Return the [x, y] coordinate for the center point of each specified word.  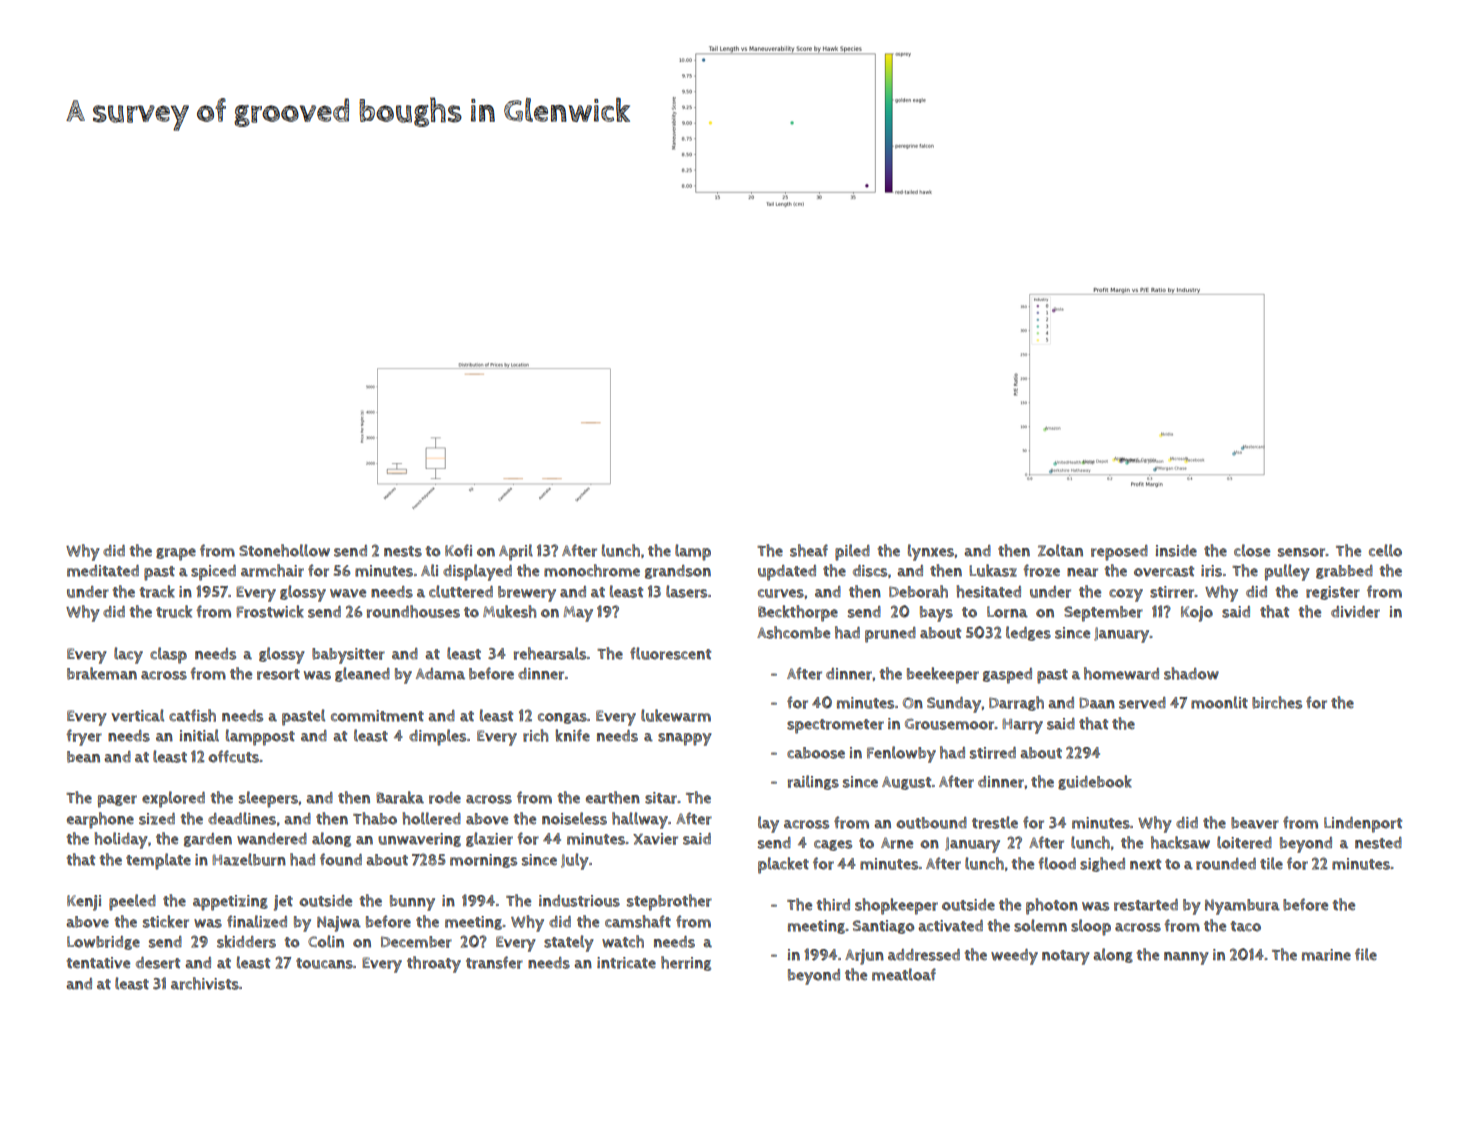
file [1366, 954]
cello [1385, 550]
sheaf [809, 550]
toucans [324, 963]
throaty [434, 964]
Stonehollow [284, 550]
